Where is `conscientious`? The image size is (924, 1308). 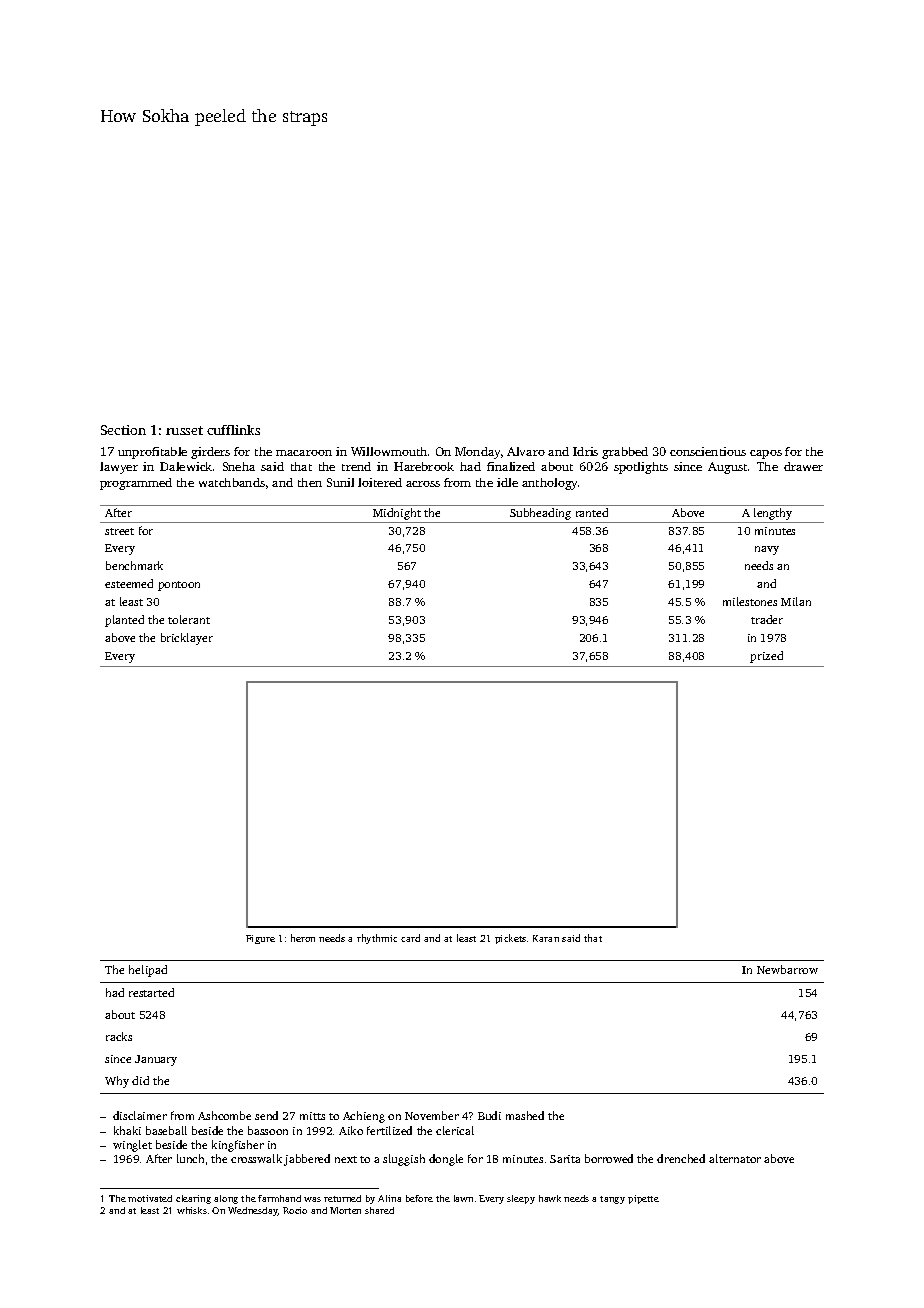 conscientious is located at coordinates (708, 451).
